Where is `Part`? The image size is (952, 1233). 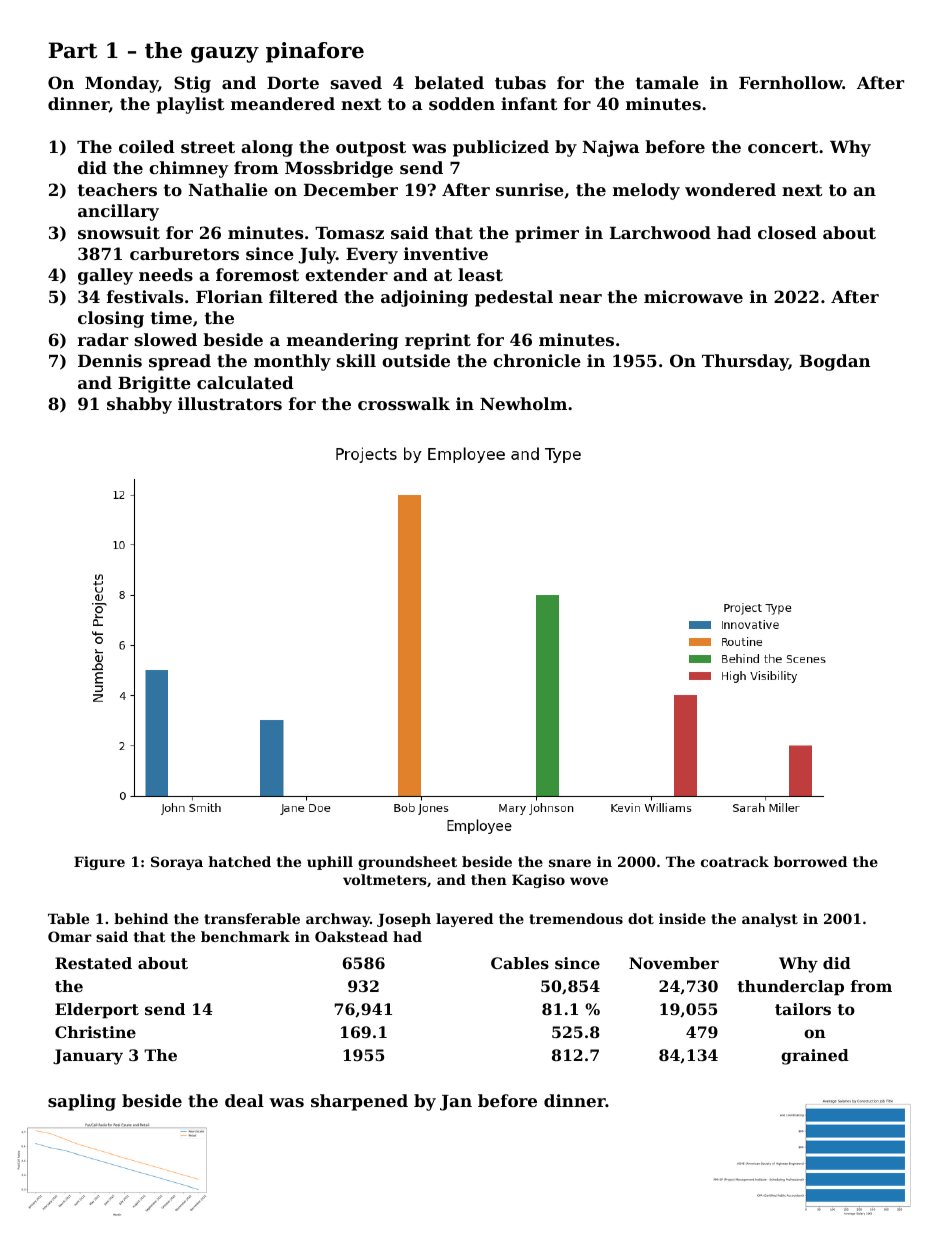 Part is located at coordinates (72, 50).
